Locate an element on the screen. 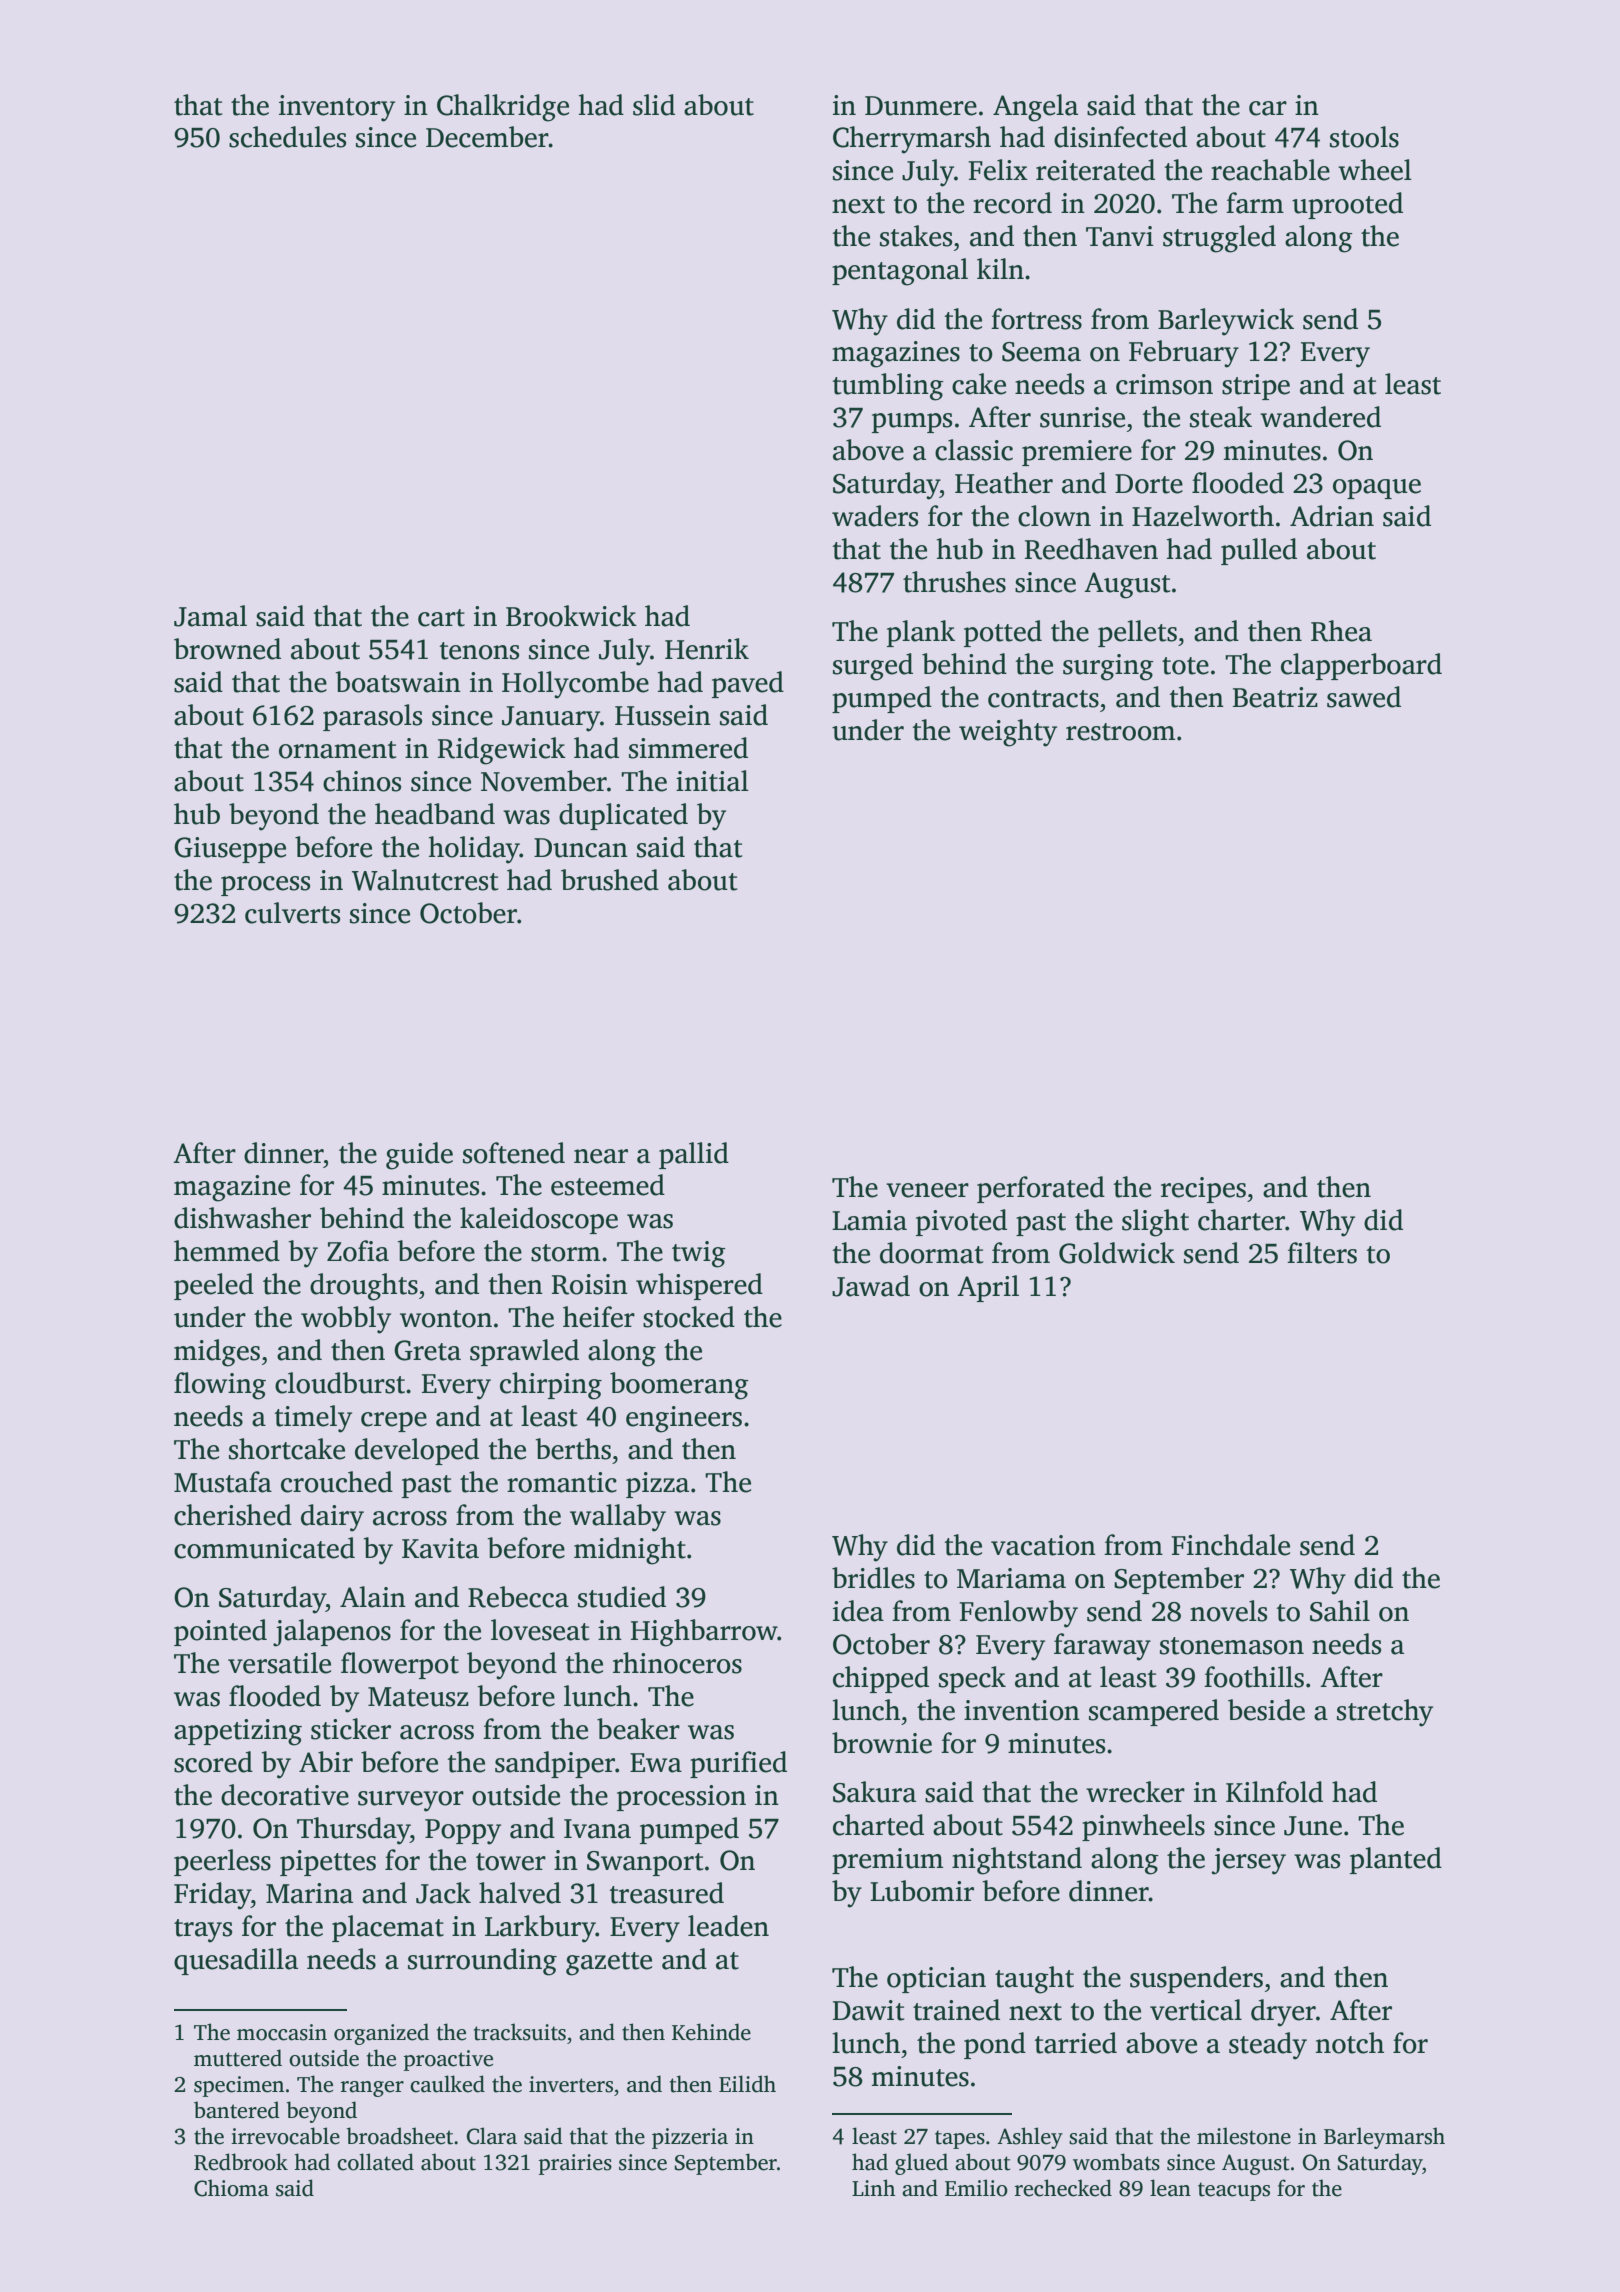 Image resolution: width=1620 pixels, height=2292 pixels. pond is located at coordinates (995, 2045).
